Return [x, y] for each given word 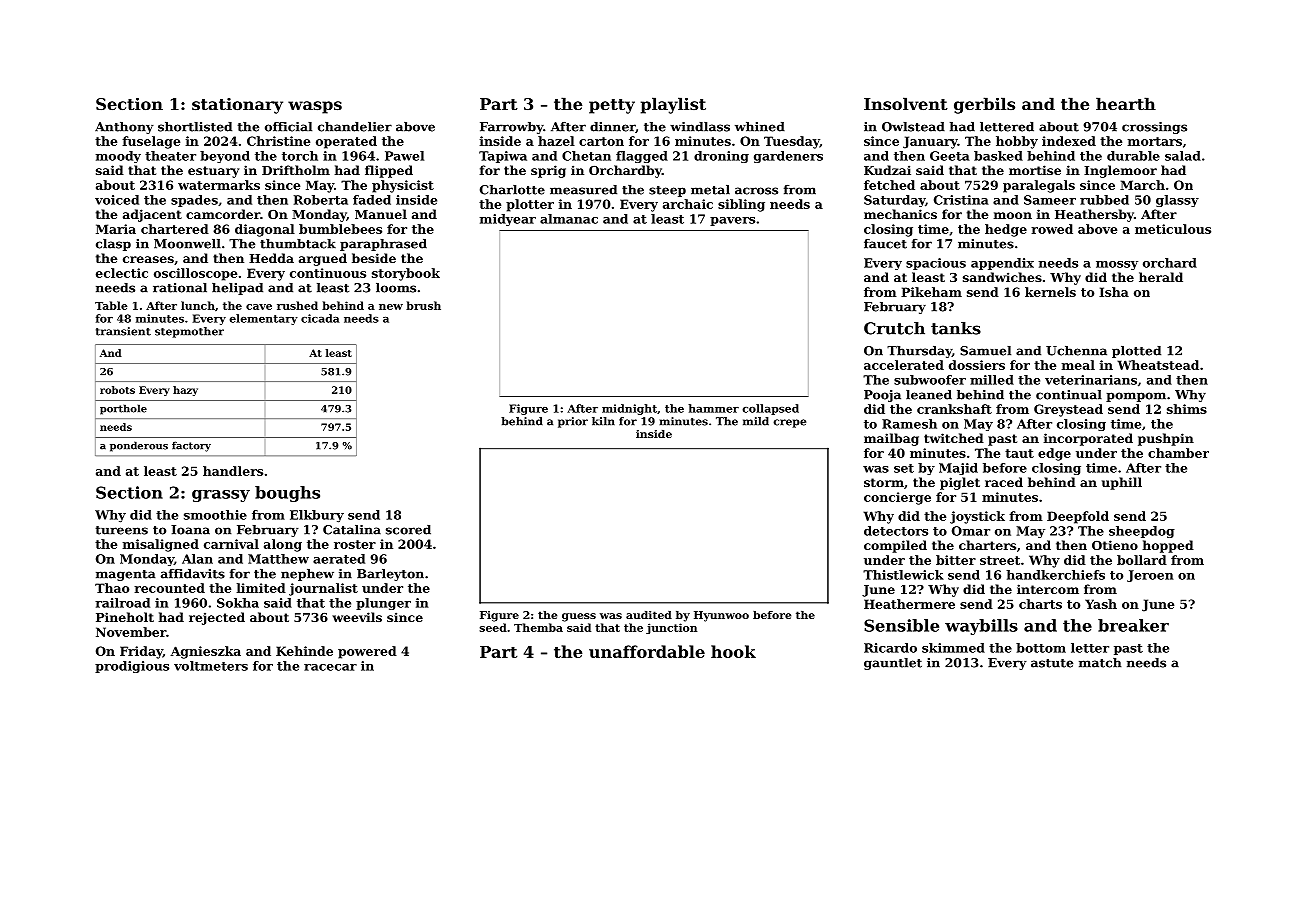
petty [612, 106]
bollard [1142, 560]
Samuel [985, 351]
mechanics [900, 214]
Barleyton [390, 575]
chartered [175, 229]
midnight [629, 409]
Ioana [190, 530]
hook [733, 651]
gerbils [984, 105]
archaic [688, 204]
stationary [237, 106]
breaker [1133, 625]
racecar [330, 667]
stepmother [189, 332]
